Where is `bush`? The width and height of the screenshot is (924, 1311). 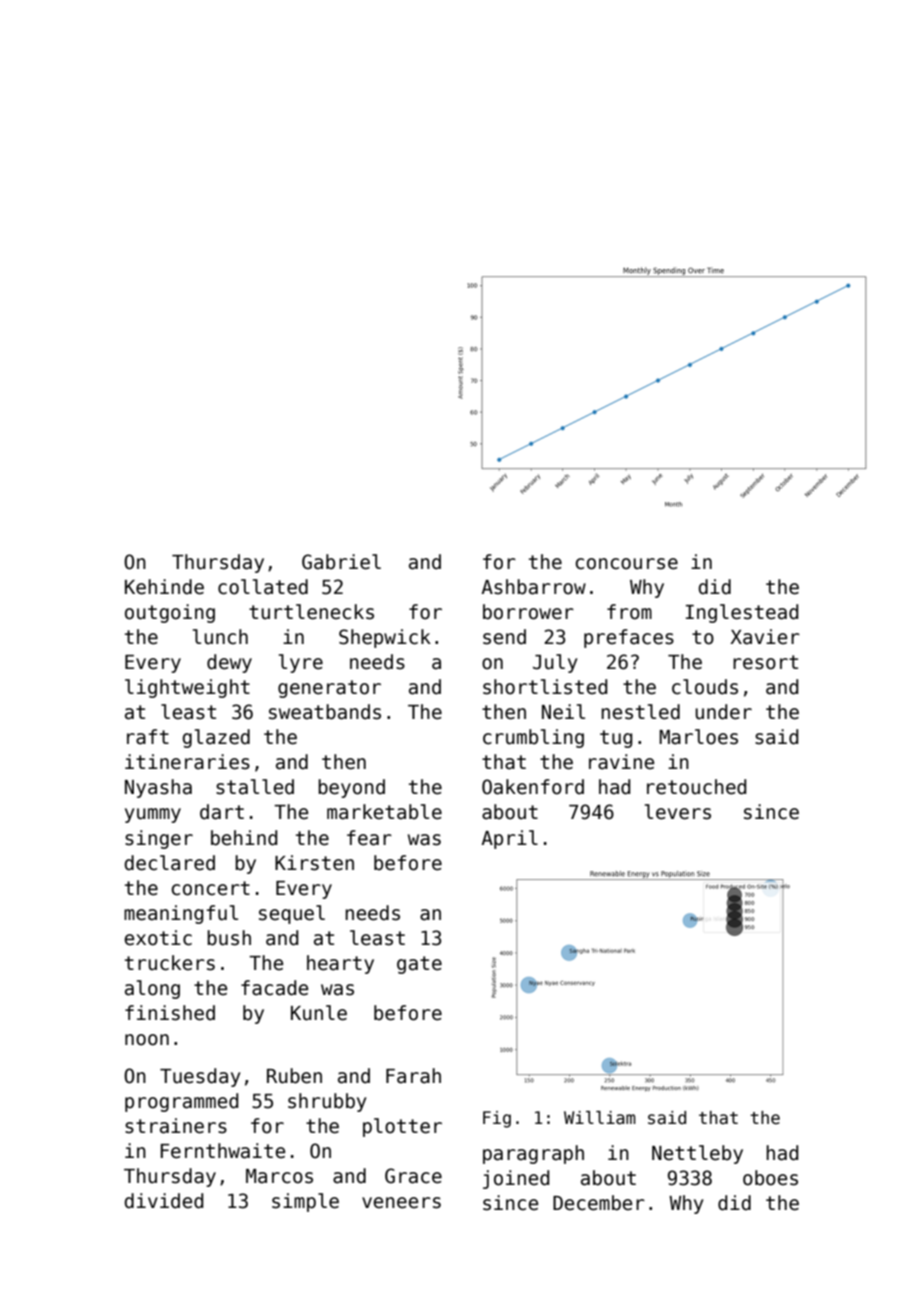
bush is located at coordinates (229, 938).
